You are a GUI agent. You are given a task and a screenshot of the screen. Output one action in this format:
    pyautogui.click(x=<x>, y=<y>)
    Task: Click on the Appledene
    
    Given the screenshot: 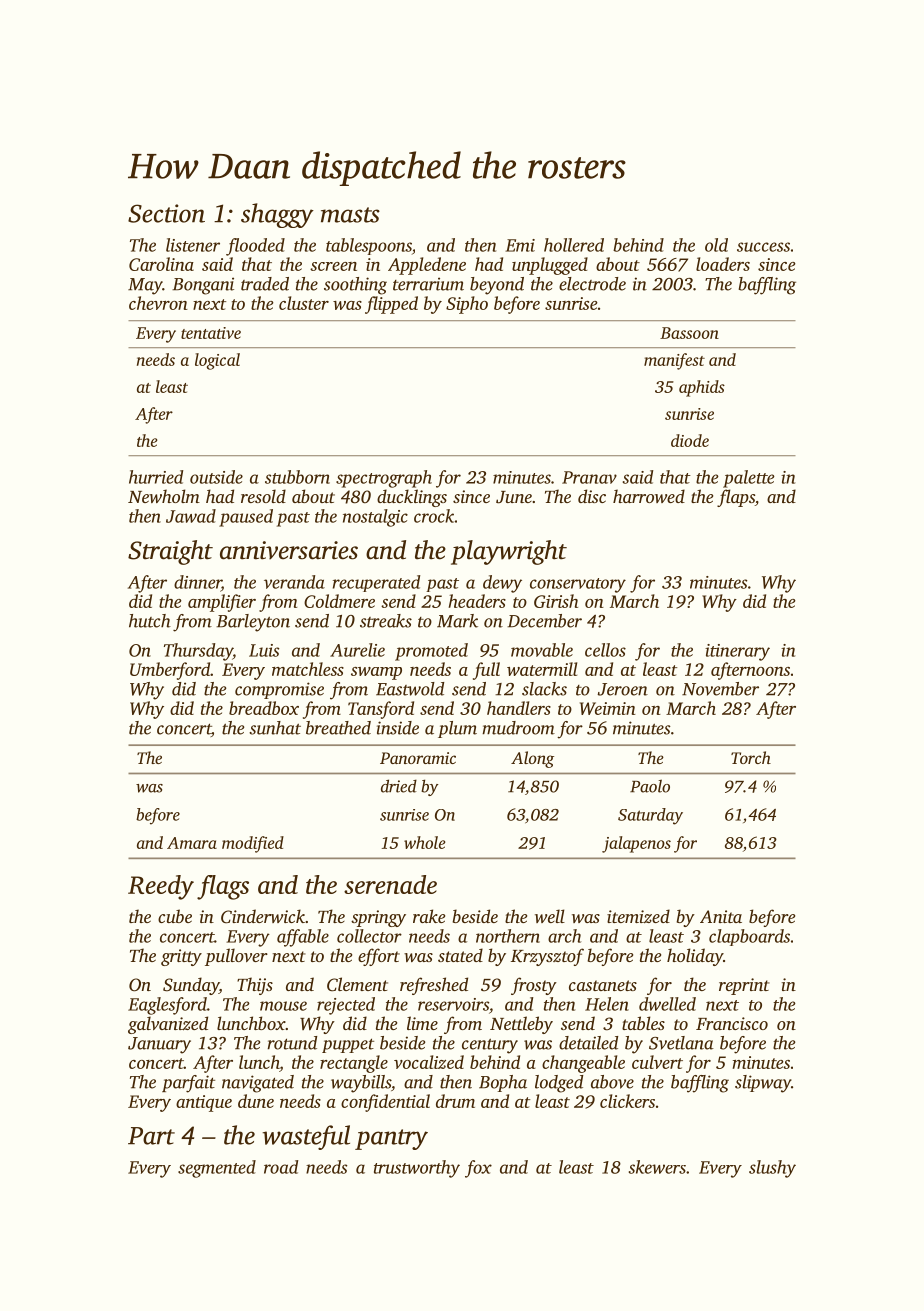 What is the action you would take?
    pyautogui.click(x=427, y=266)
